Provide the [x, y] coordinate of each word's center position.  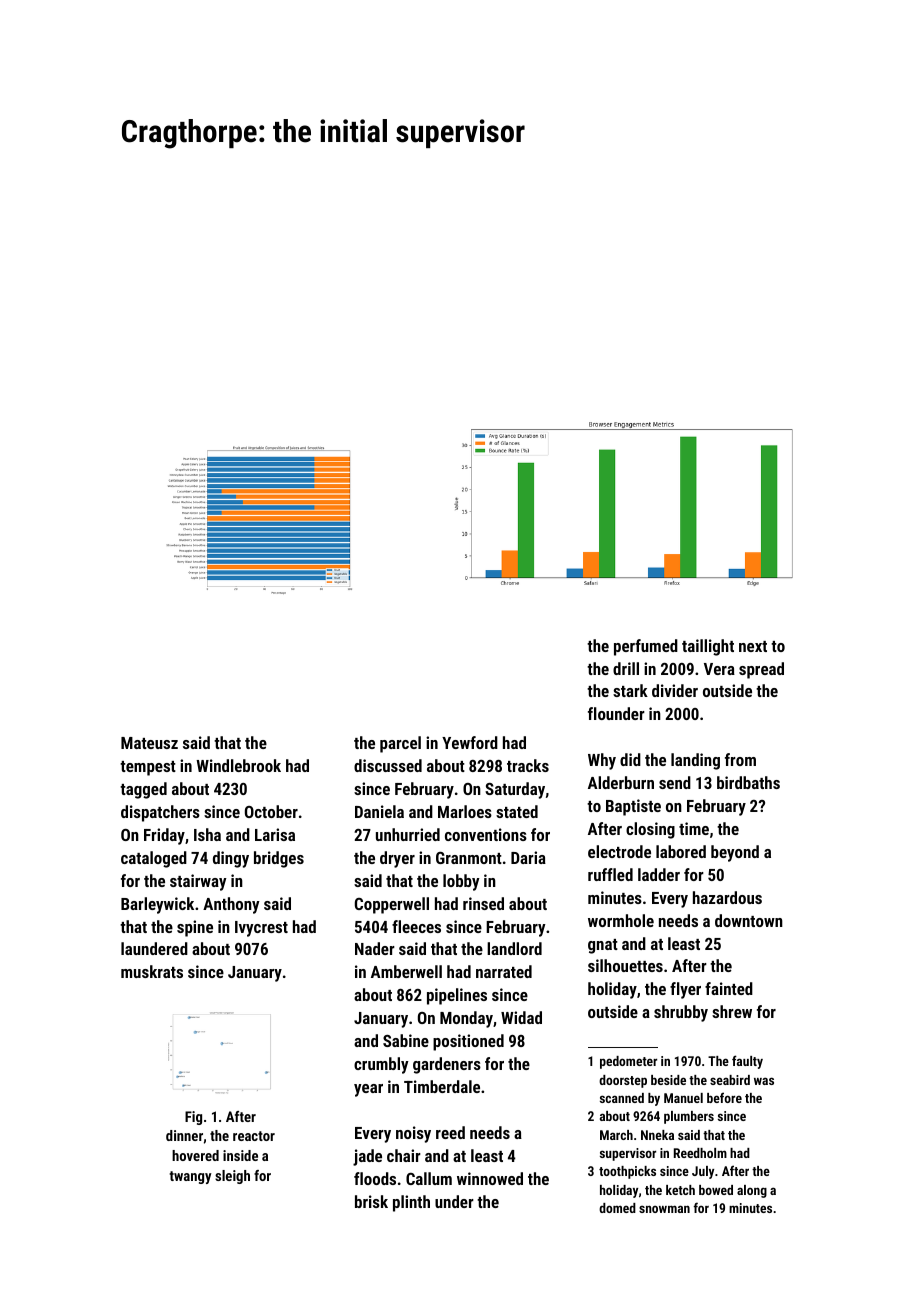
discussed [388, 765]
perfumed [646, 647]
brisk [371, 1201]
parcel [400, 744]
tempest [148, 768]
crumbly [381, 1065]
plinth [411, 1203]
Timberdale [442, 1086]
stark [630, 690]
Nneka [657, 1135]
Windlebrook [238, 765]
